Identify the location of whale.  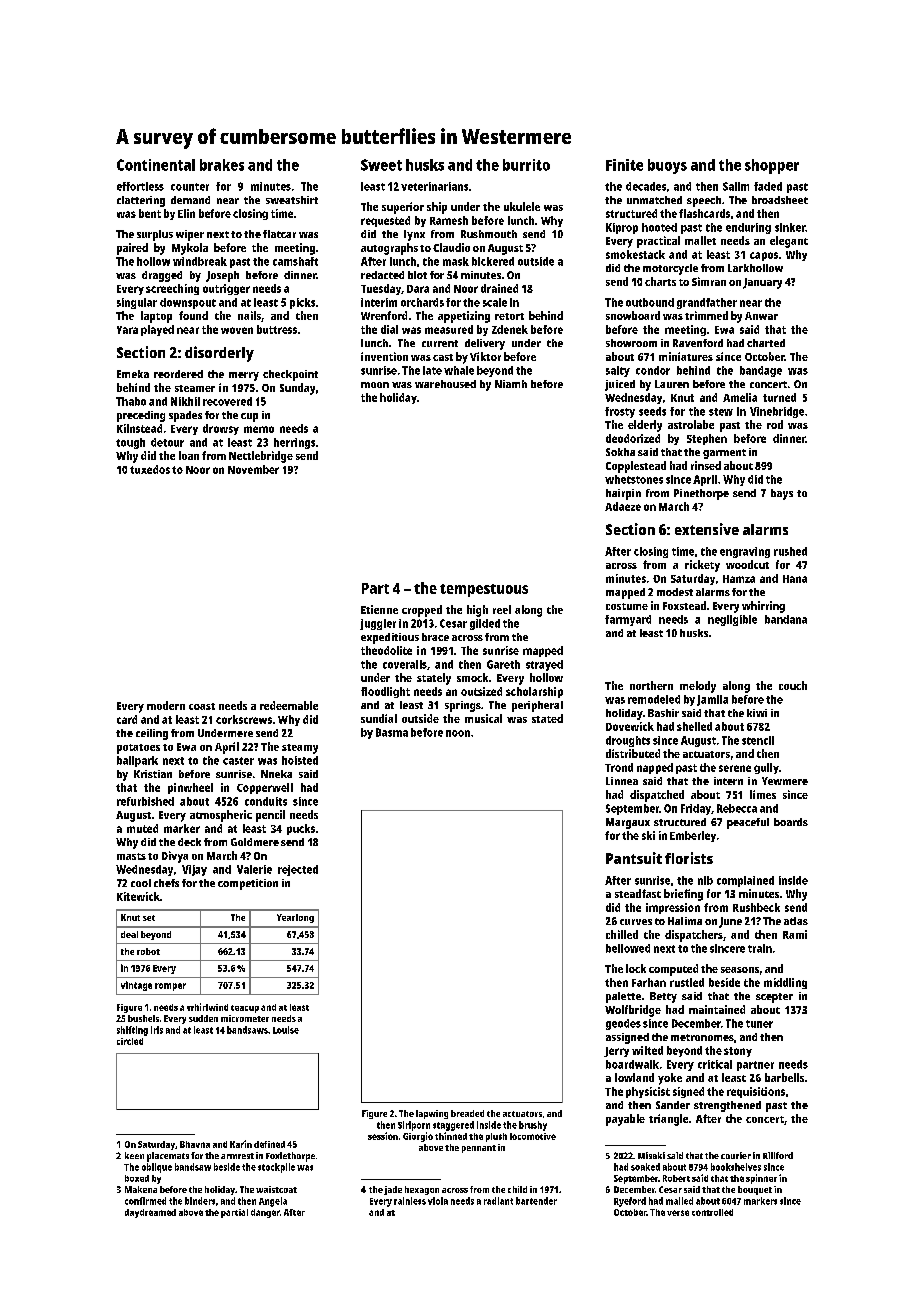
(459, 370).
